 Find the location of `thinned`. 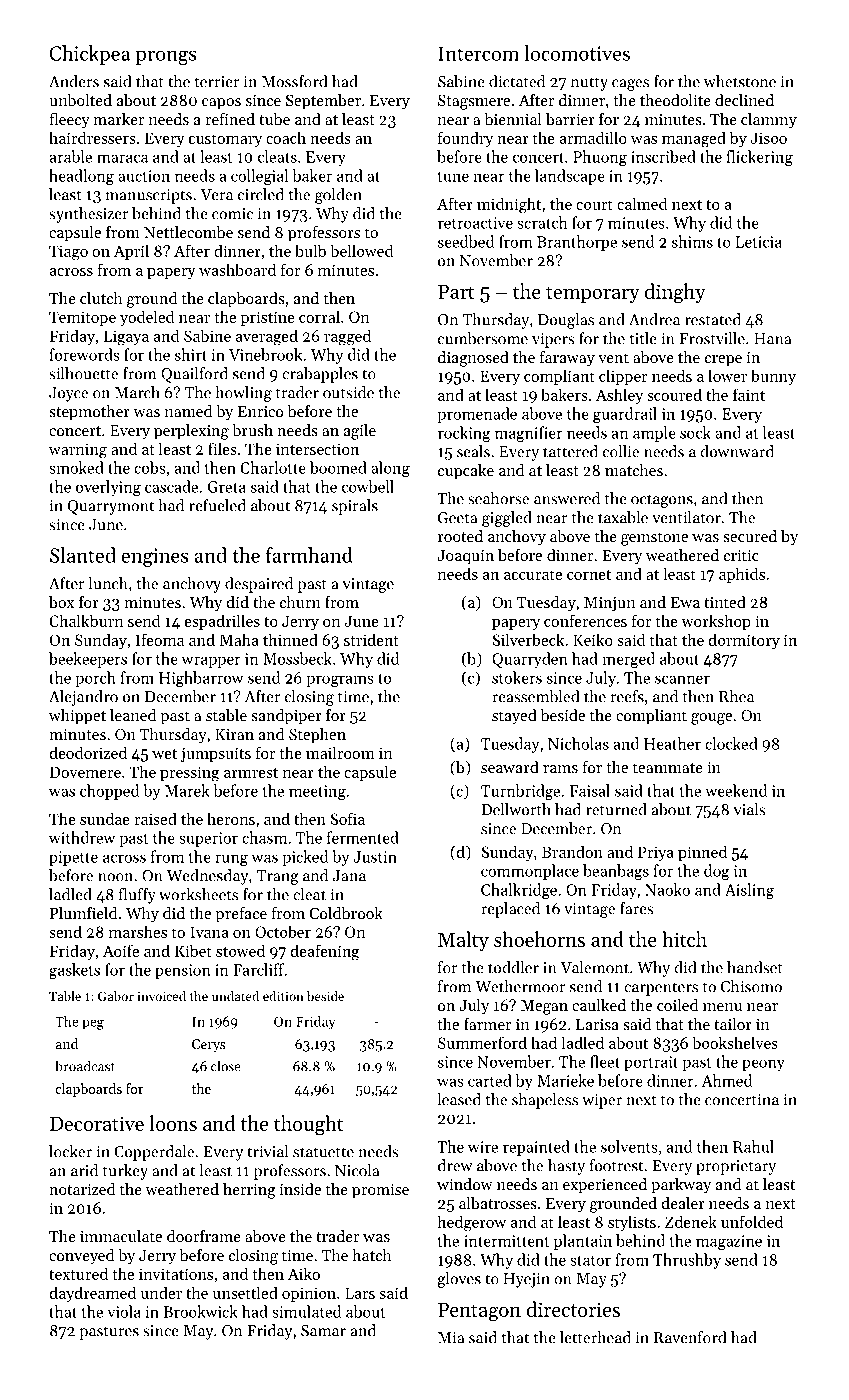

thinned is located at coordinates (290, 639).
